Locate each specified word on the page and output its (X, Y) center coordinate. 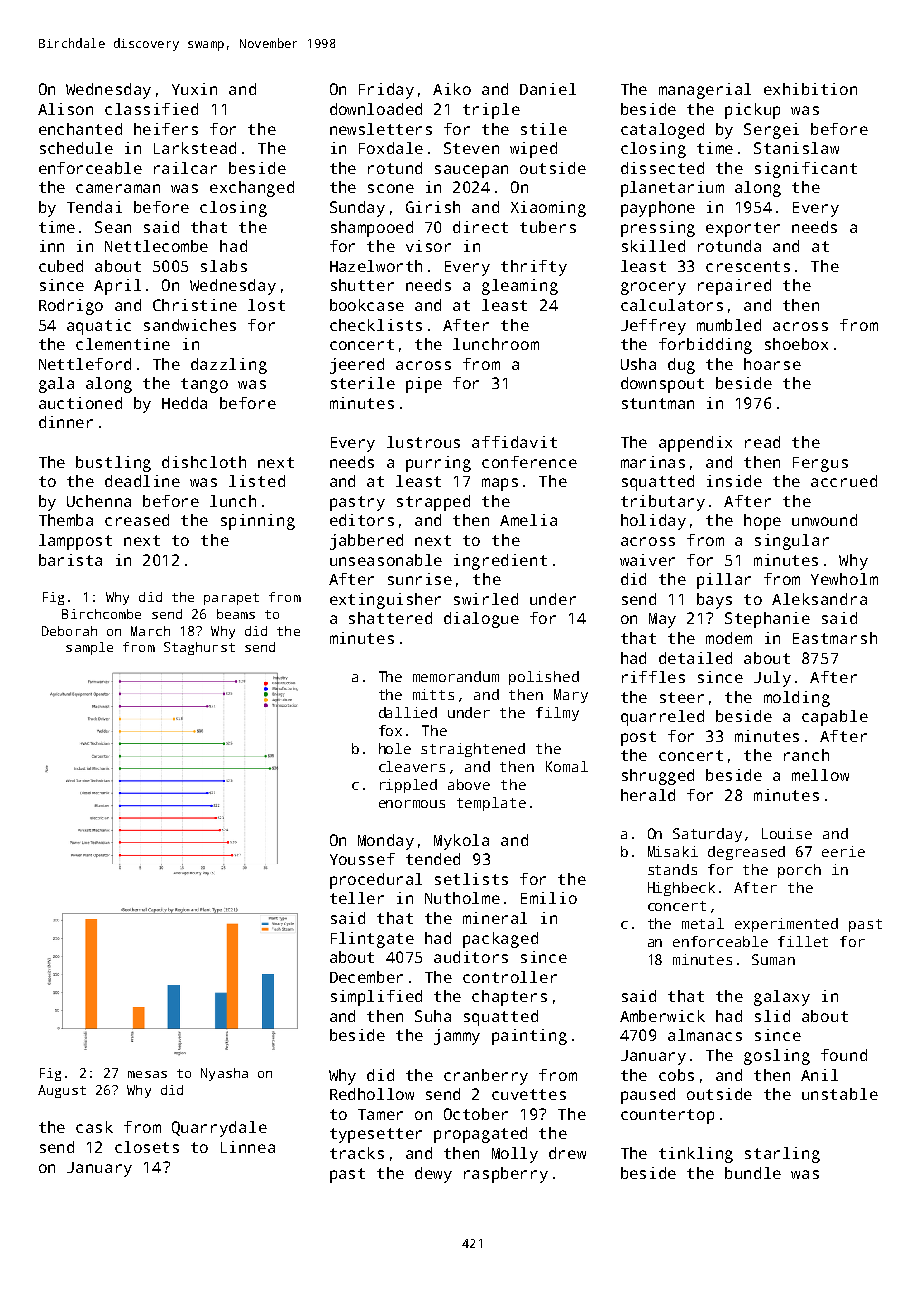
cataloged (662, 131)
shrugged (658, 777)
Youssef (362, 859)
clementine (123, 344)
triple (491, 111)
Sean (113, 227)
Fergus (820, 464)
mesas (147, 1074)
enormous (412, 804)
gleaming (520, 287)
